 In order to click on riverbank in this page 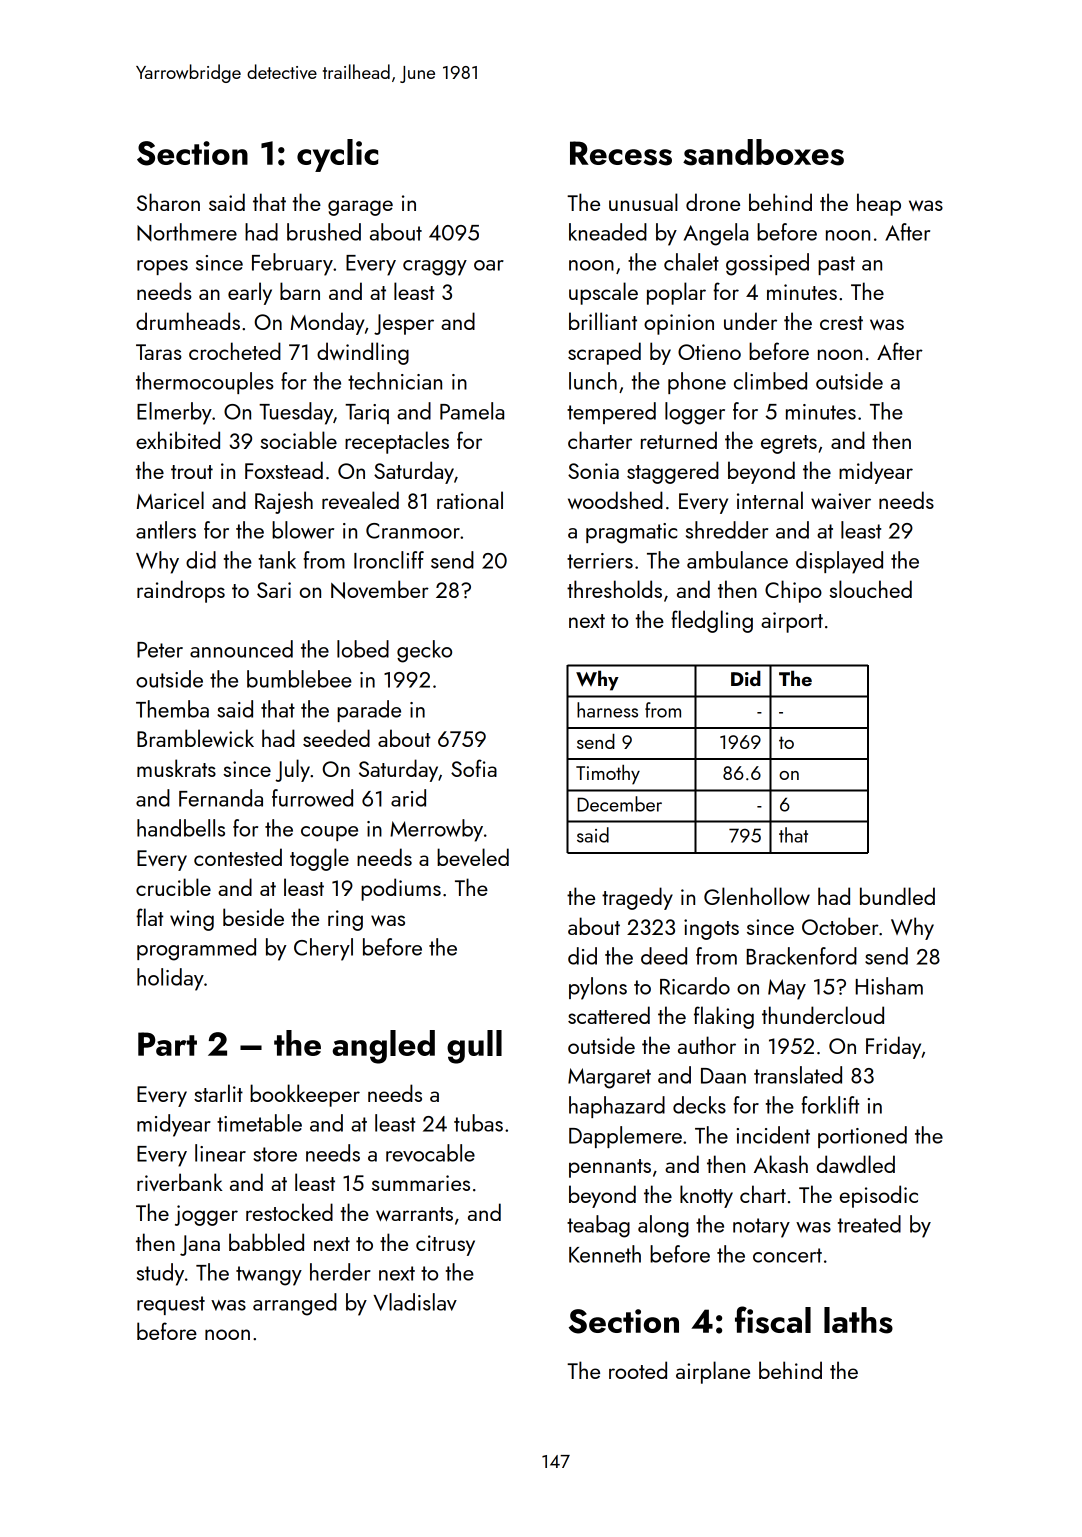, I will do `click(180, 1182)`.
